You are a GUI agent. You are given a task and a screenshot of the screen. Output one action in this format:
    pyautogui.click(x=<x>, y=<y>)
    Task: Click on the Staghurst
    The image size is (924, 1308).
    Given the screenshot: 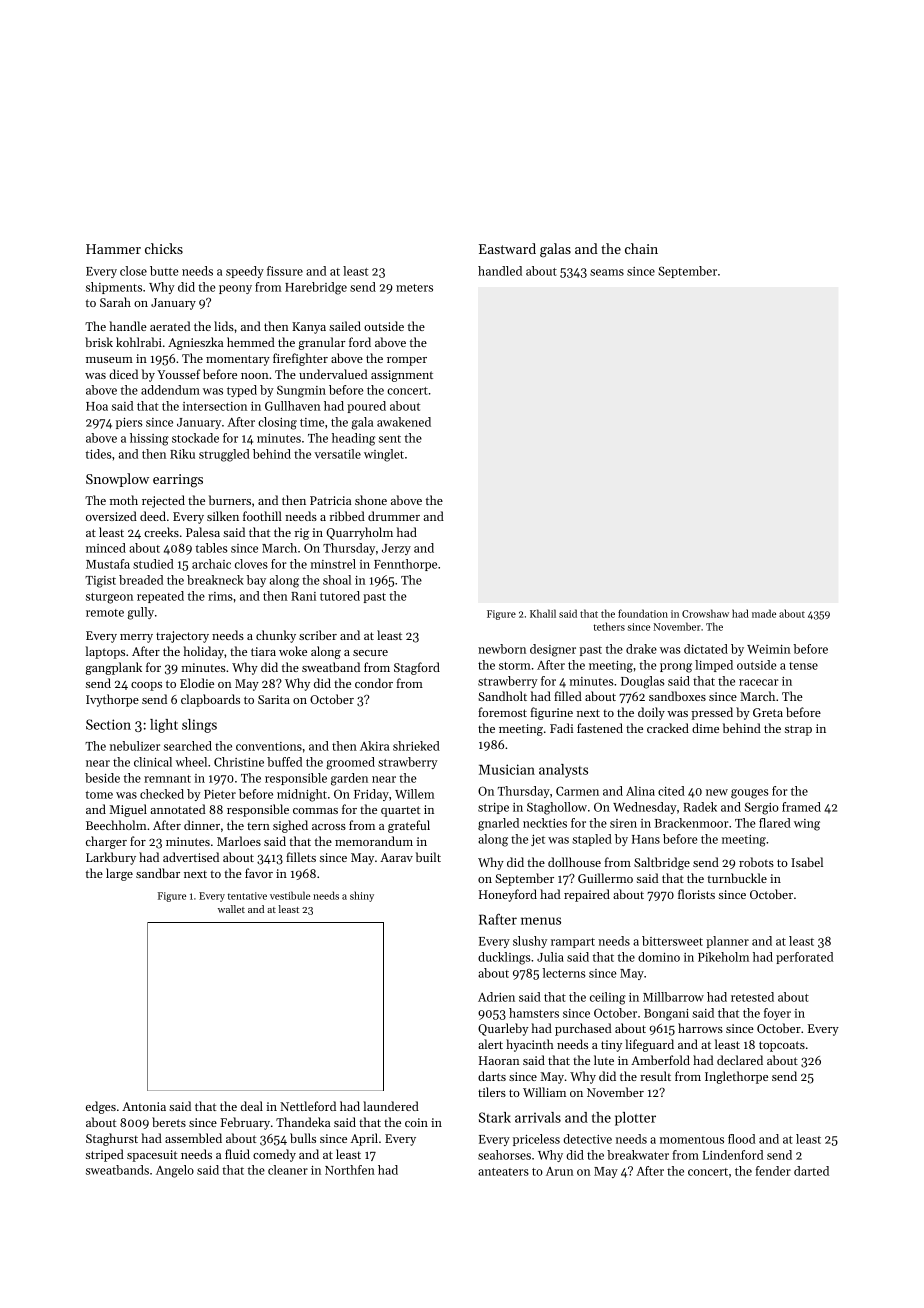 What is the action you would take?
    pyautogui.click(x=112, y=1139)
